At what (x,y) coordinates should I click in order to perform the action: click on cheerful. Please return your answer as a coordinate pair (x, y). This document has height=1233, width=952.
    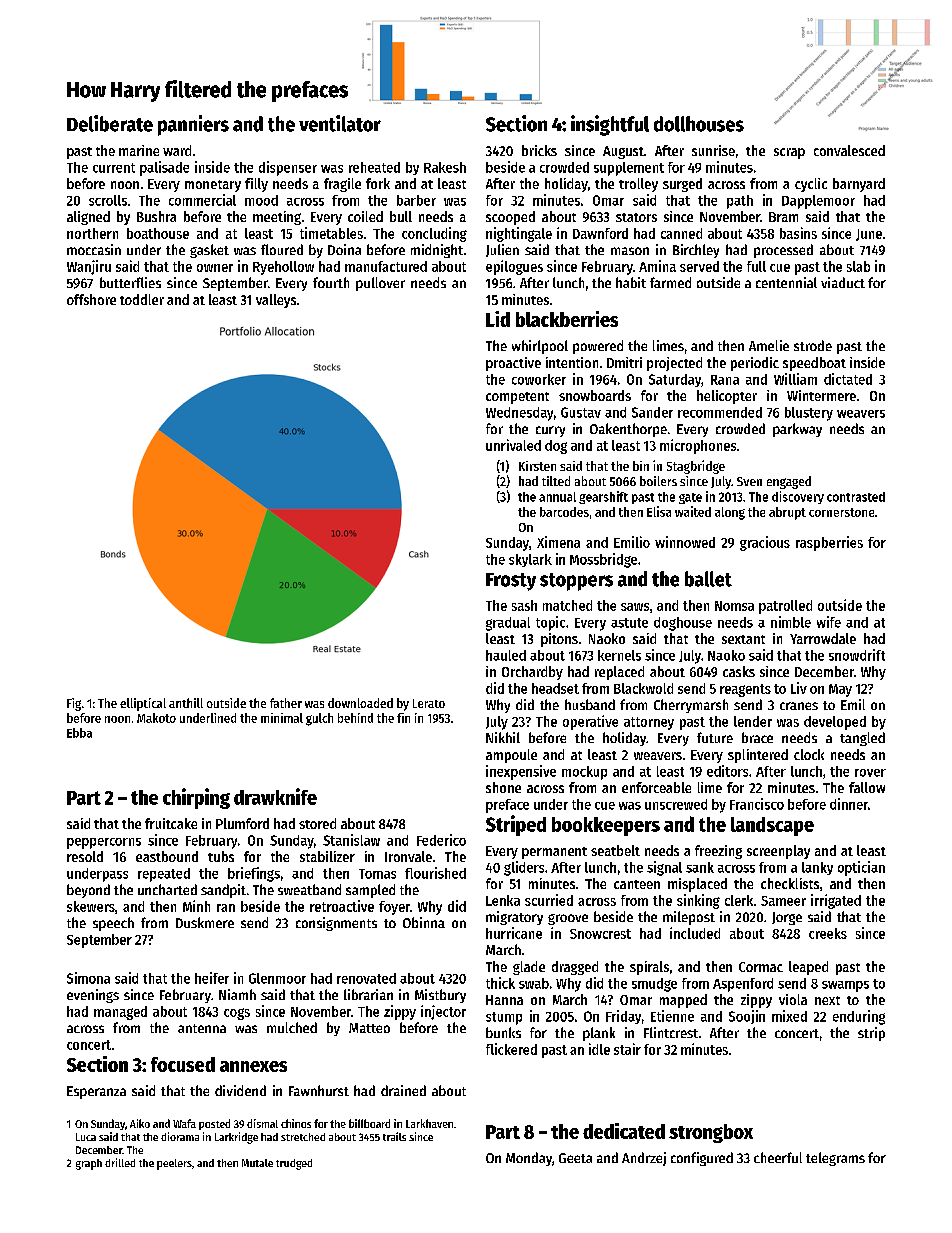
    Looking at the image, I should click on (778, 1157).
